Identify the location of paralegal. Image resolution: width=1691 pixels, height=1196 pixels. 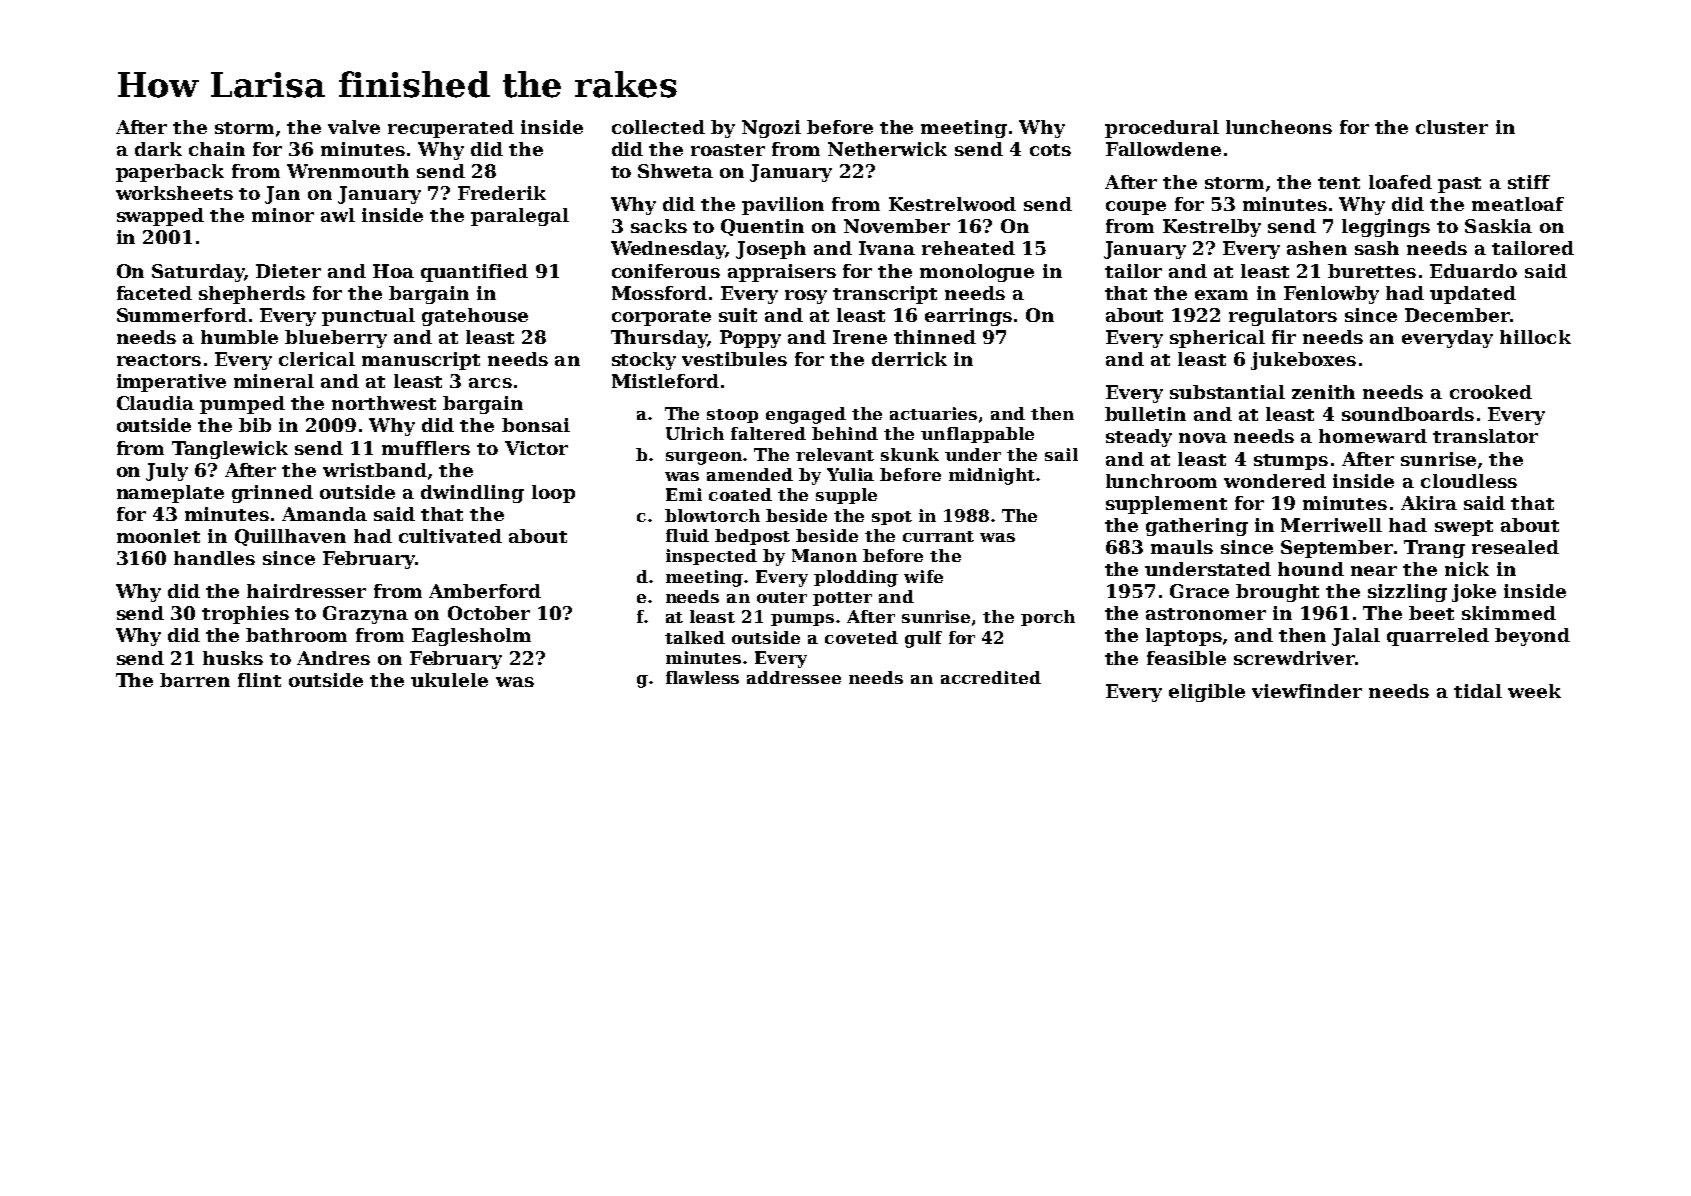
(520, 217).
